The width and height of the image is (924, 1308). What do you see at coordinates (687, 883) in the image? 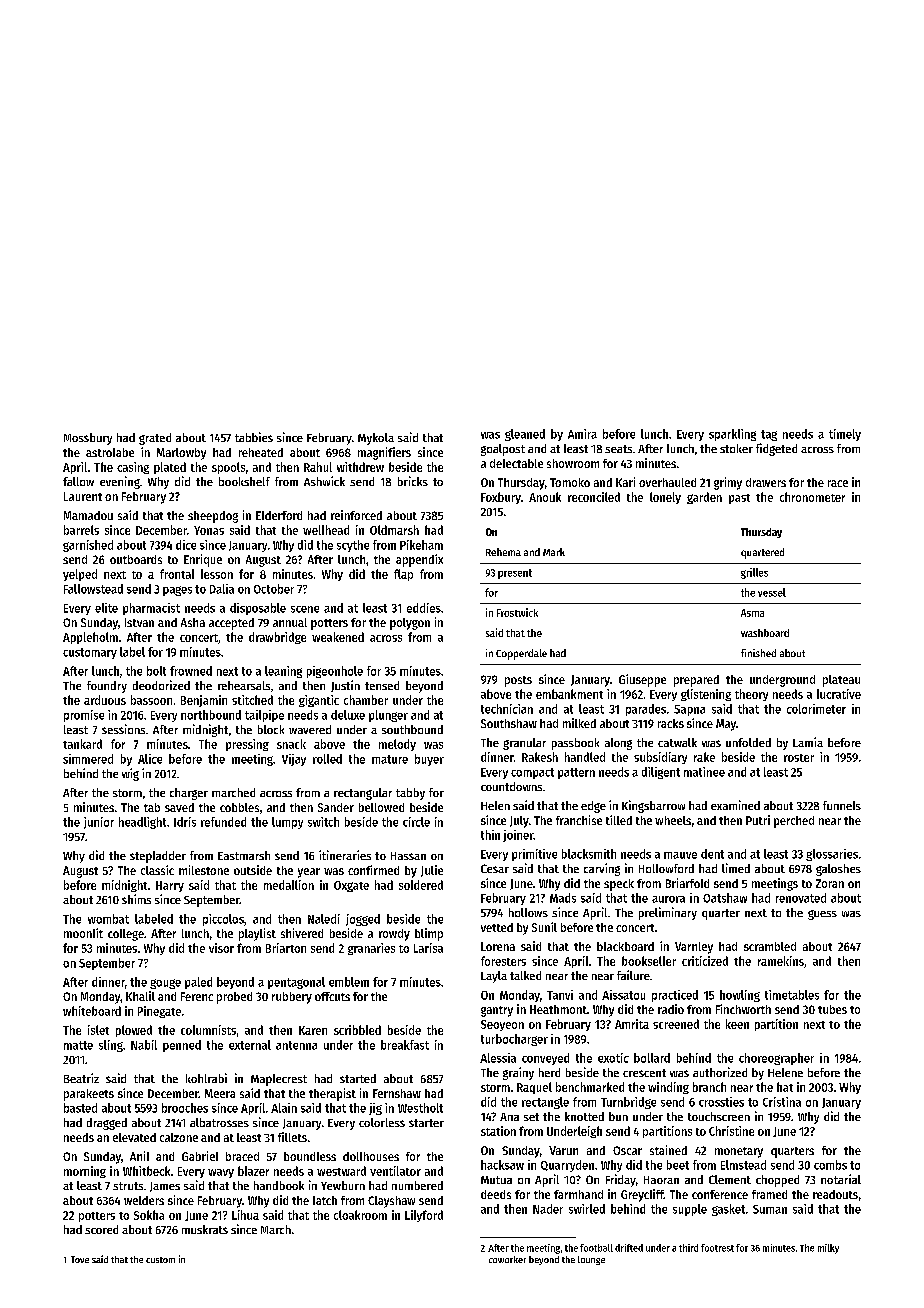
I see `Briarfold` at bounding box center [687, 883].
